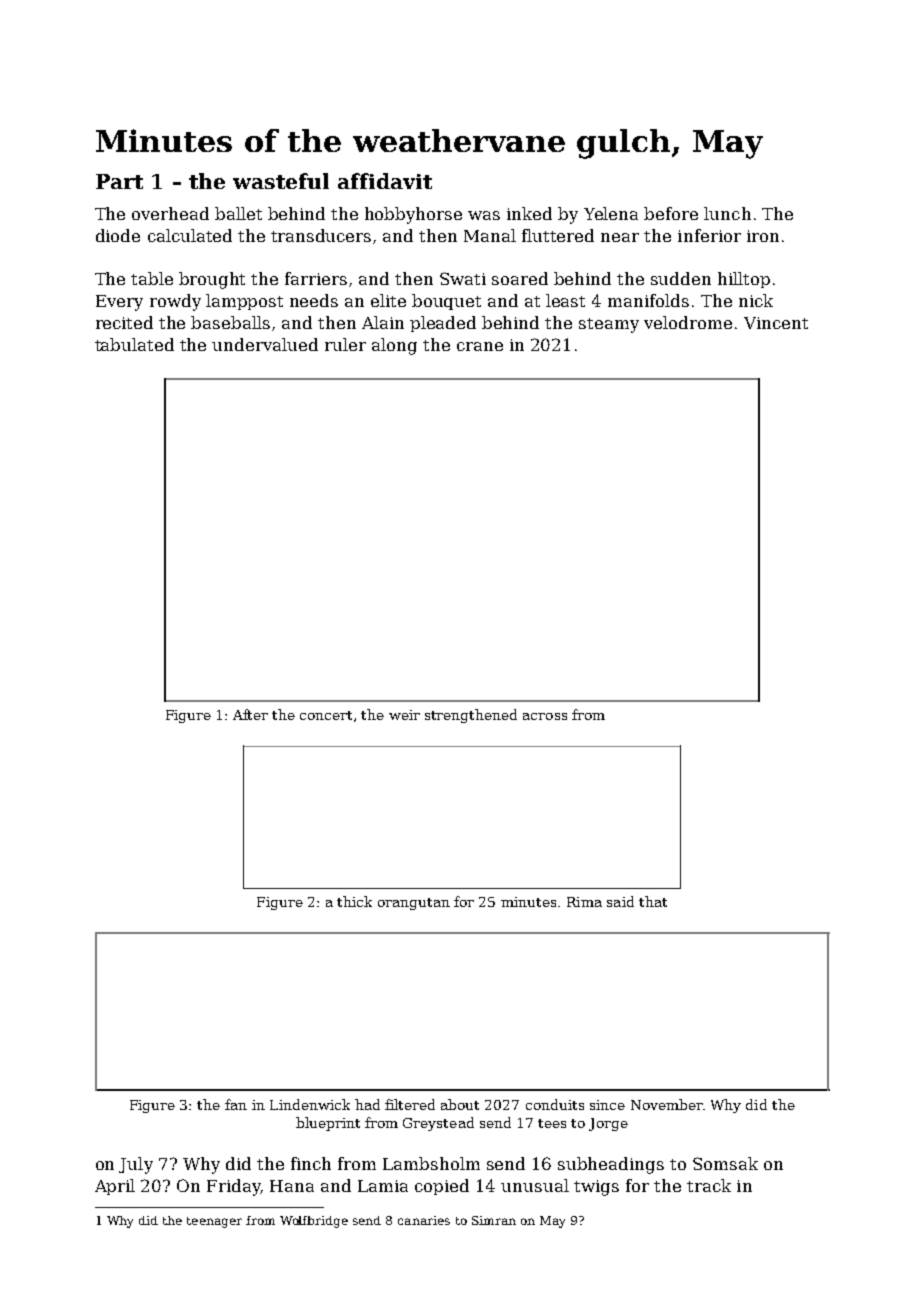  I want to click on had, so click(367, 1104).
